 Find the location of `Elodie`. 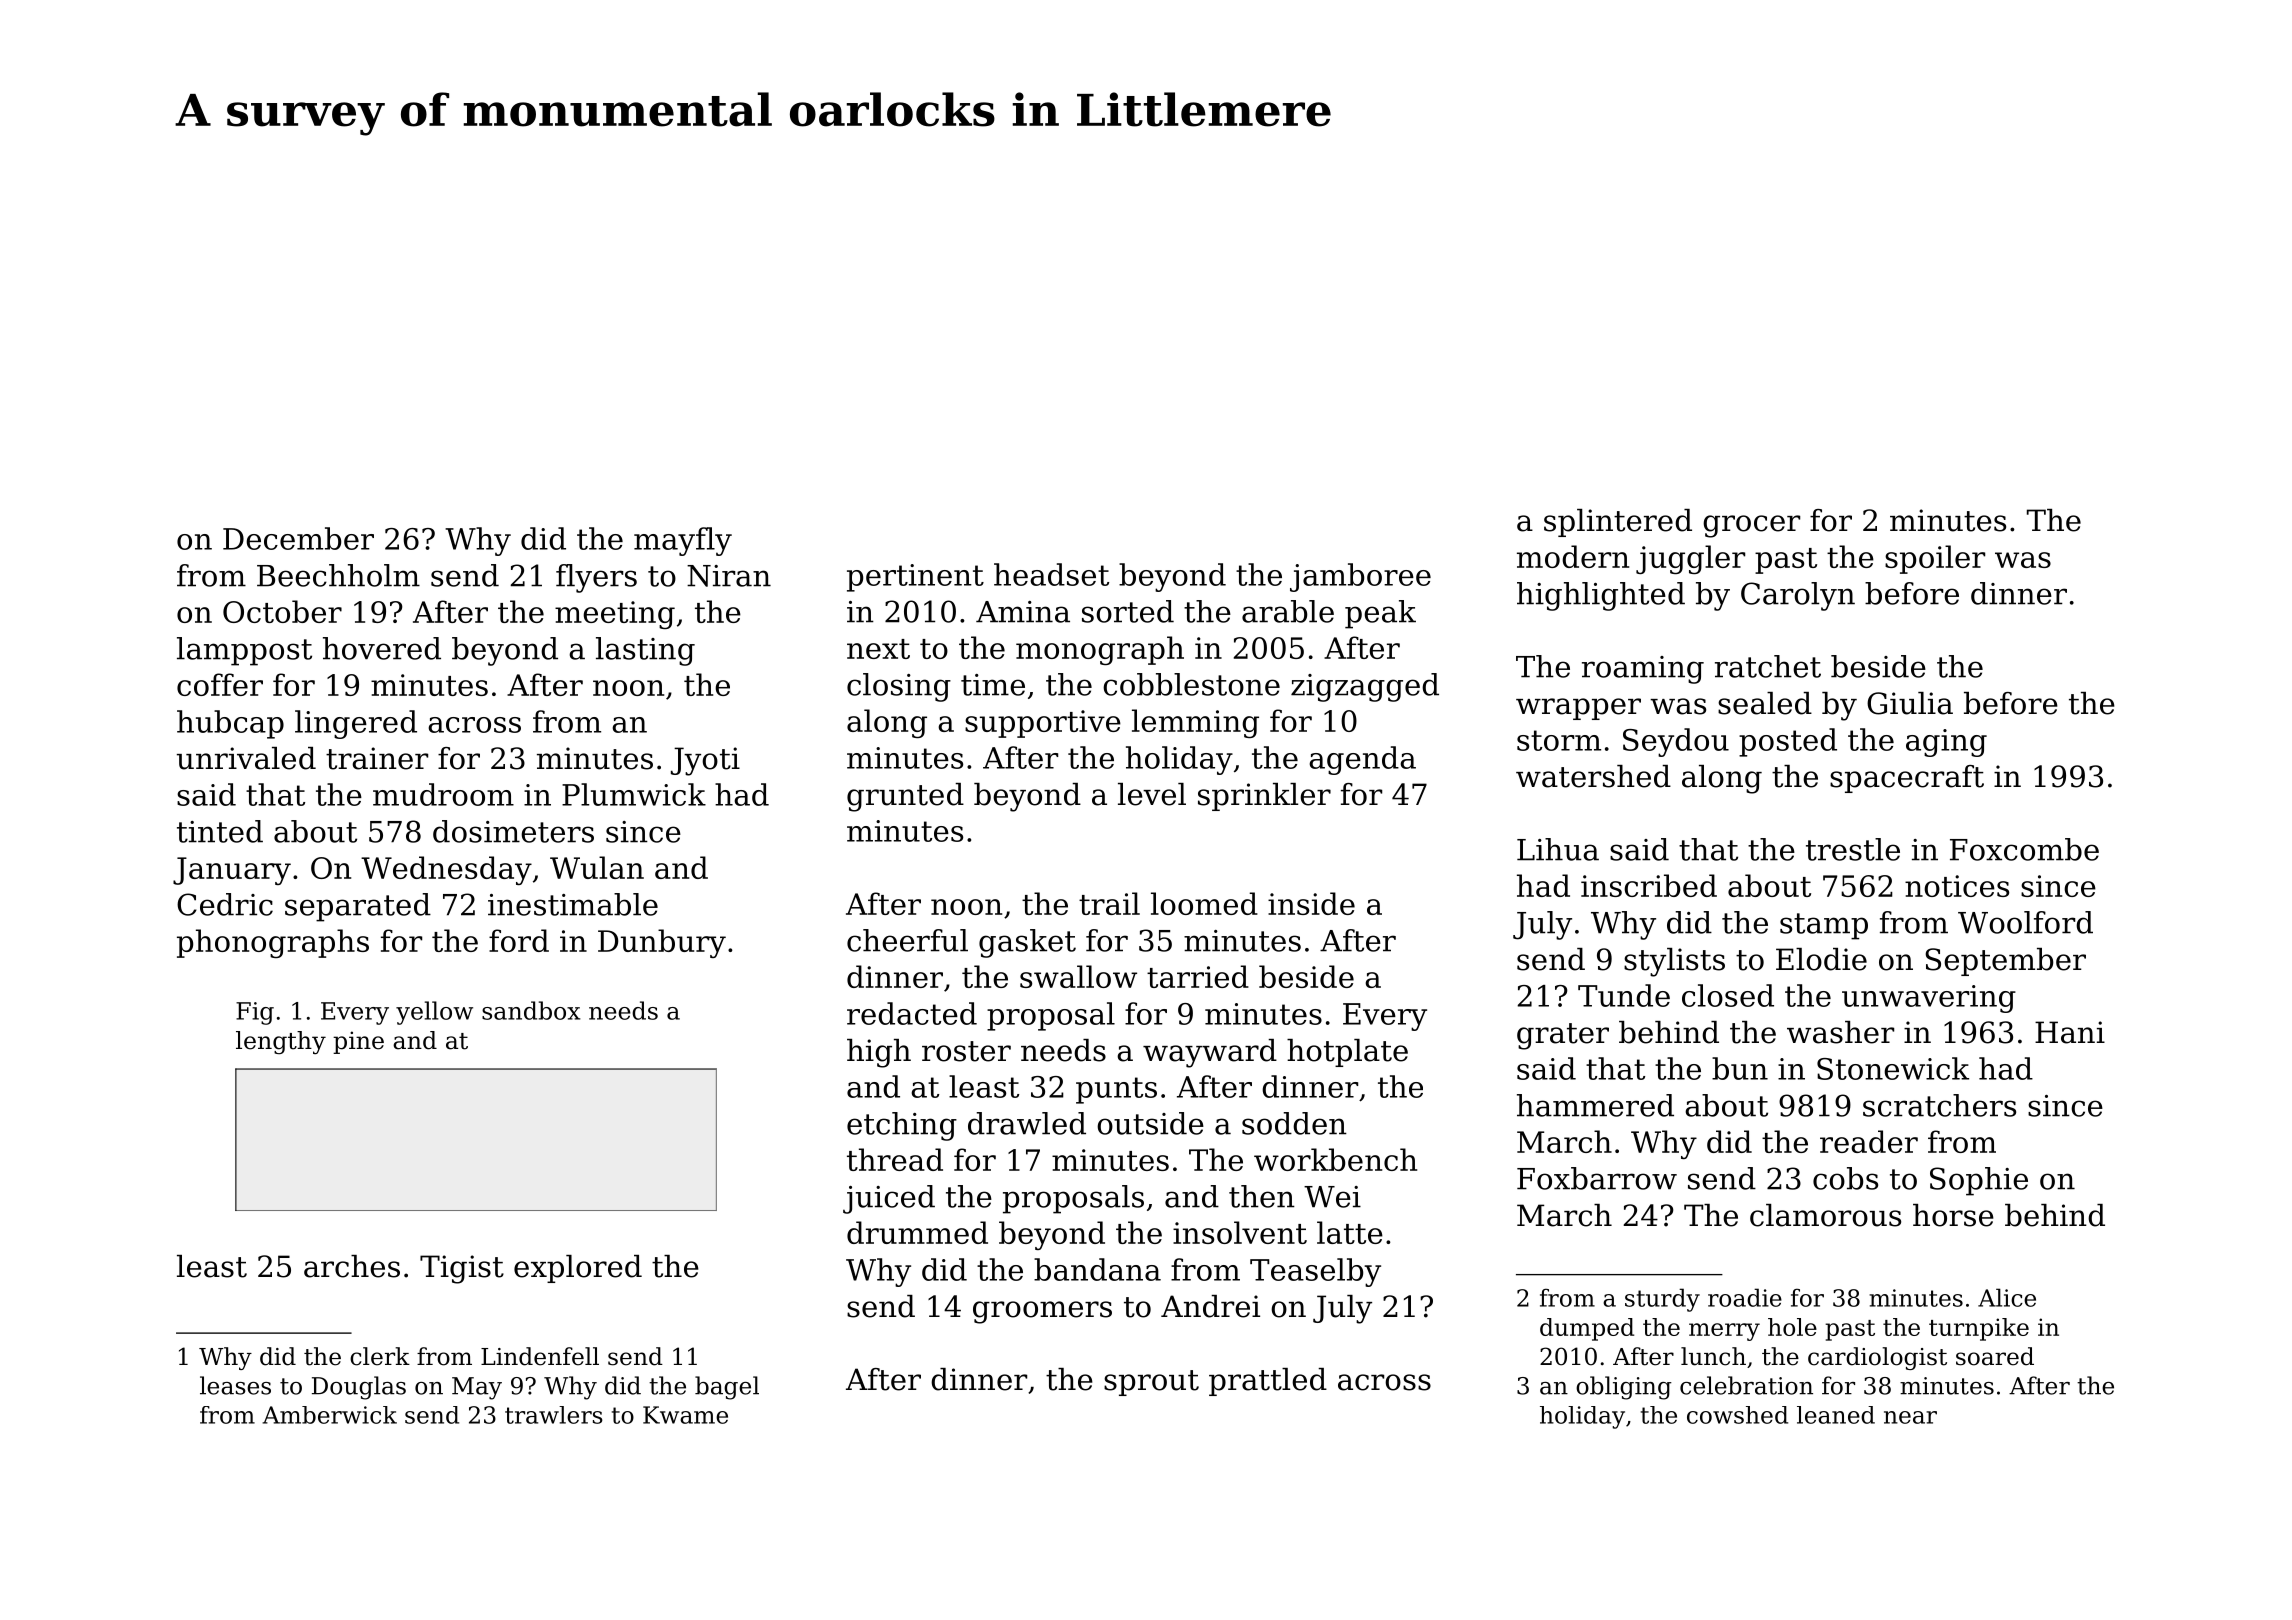

Elodie is located at coordinates (1821, 959).
